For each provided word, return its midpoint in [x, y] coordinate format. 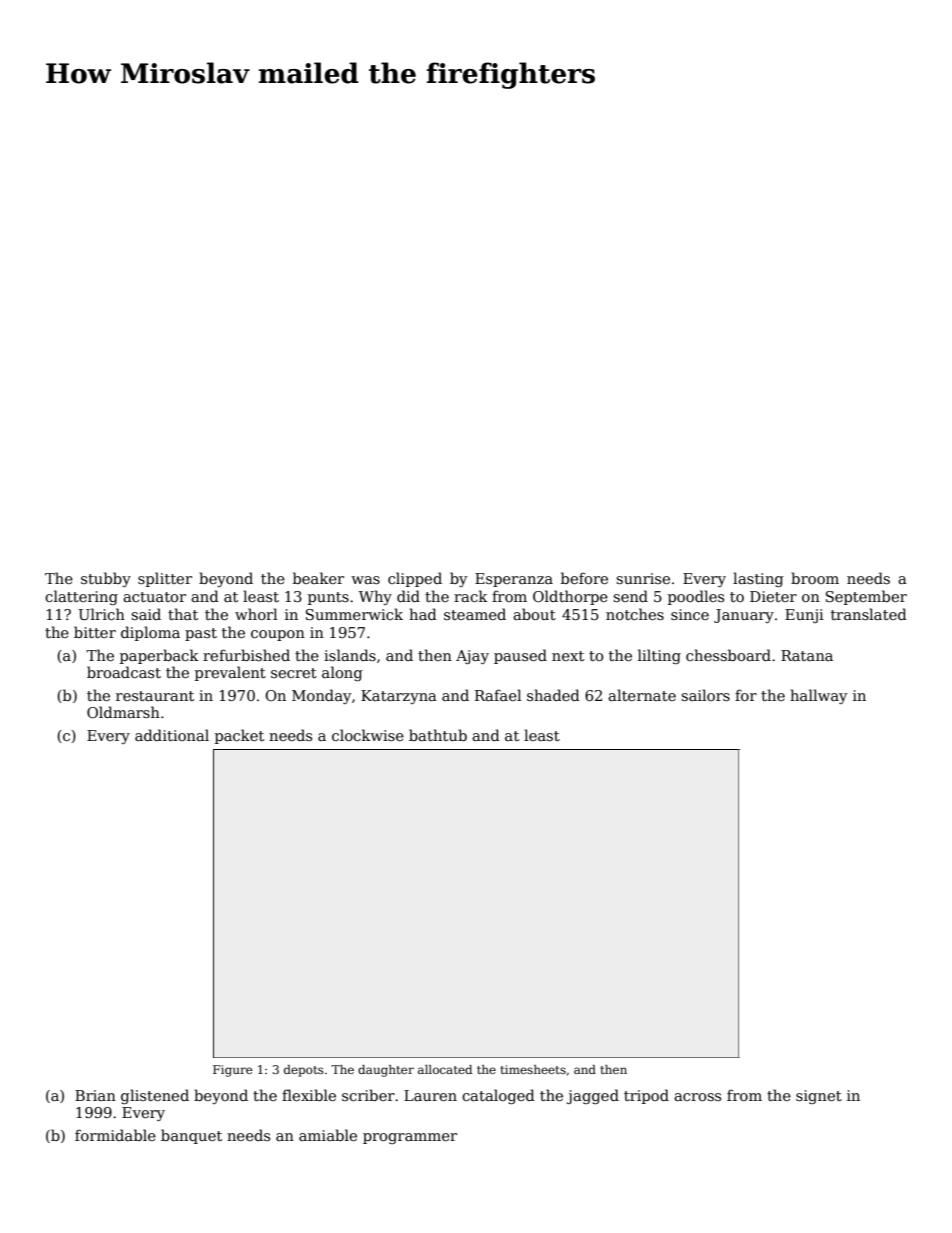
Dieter [773, 596]
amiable [328, 1135]
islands [350, 655]
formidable [115, 1135]
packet [239, 736]
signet [819, 1097]
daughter [386, 1071]
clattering [81, 597]
